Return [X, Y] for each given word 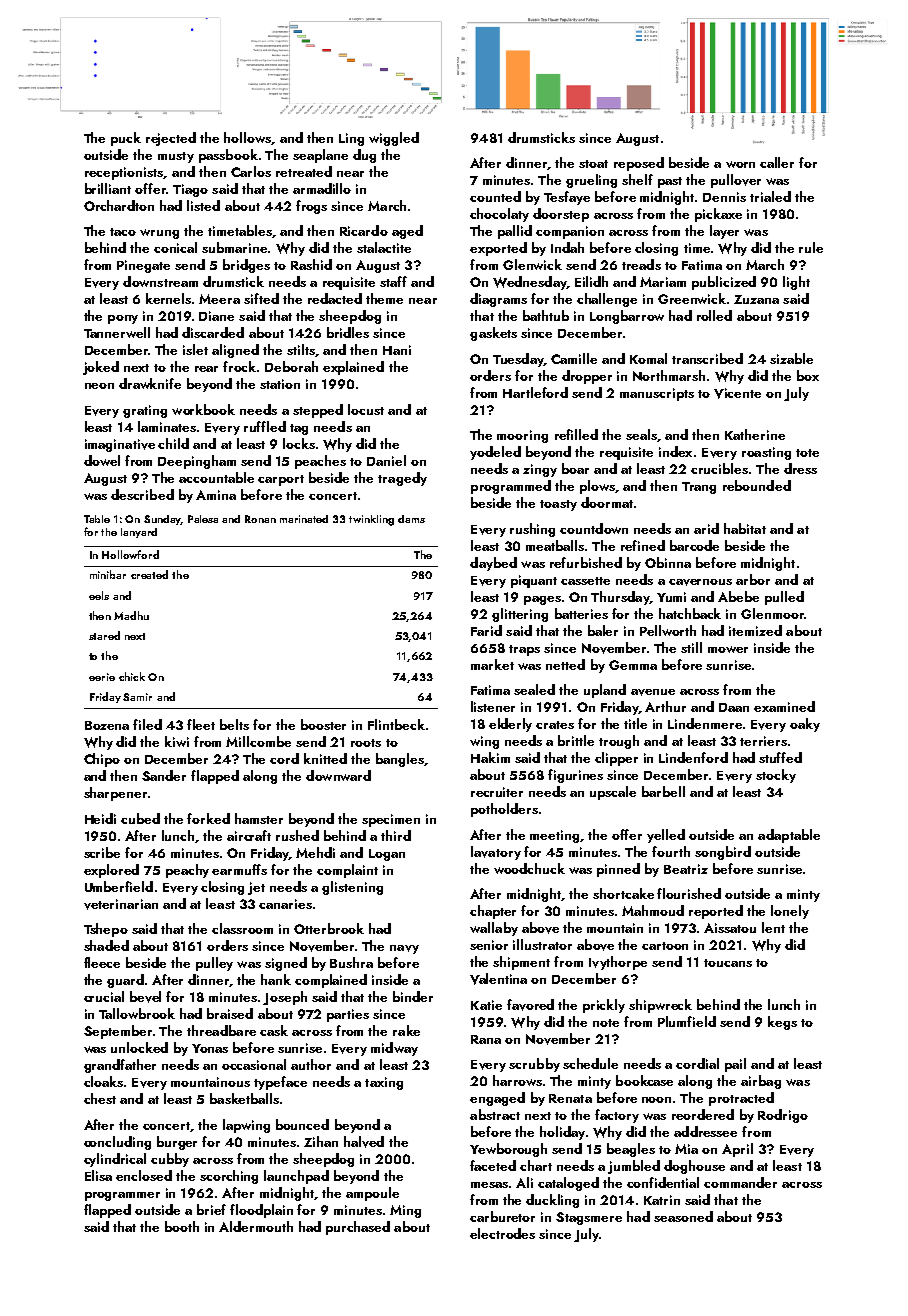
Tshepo [106, 930]
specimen [391, 820]
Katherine [755, 434]
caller [777, 162]
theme [384, 298]
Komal [648, 358]
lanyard [139, 533]
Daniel [386, 460]
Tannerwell [117, 332]
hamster [259, 818]
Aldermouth [256, 1226]
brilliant [108, 188]
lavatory [496, 853]
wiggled [394, 139]
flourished [689, 893]
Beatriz [686, 869]
